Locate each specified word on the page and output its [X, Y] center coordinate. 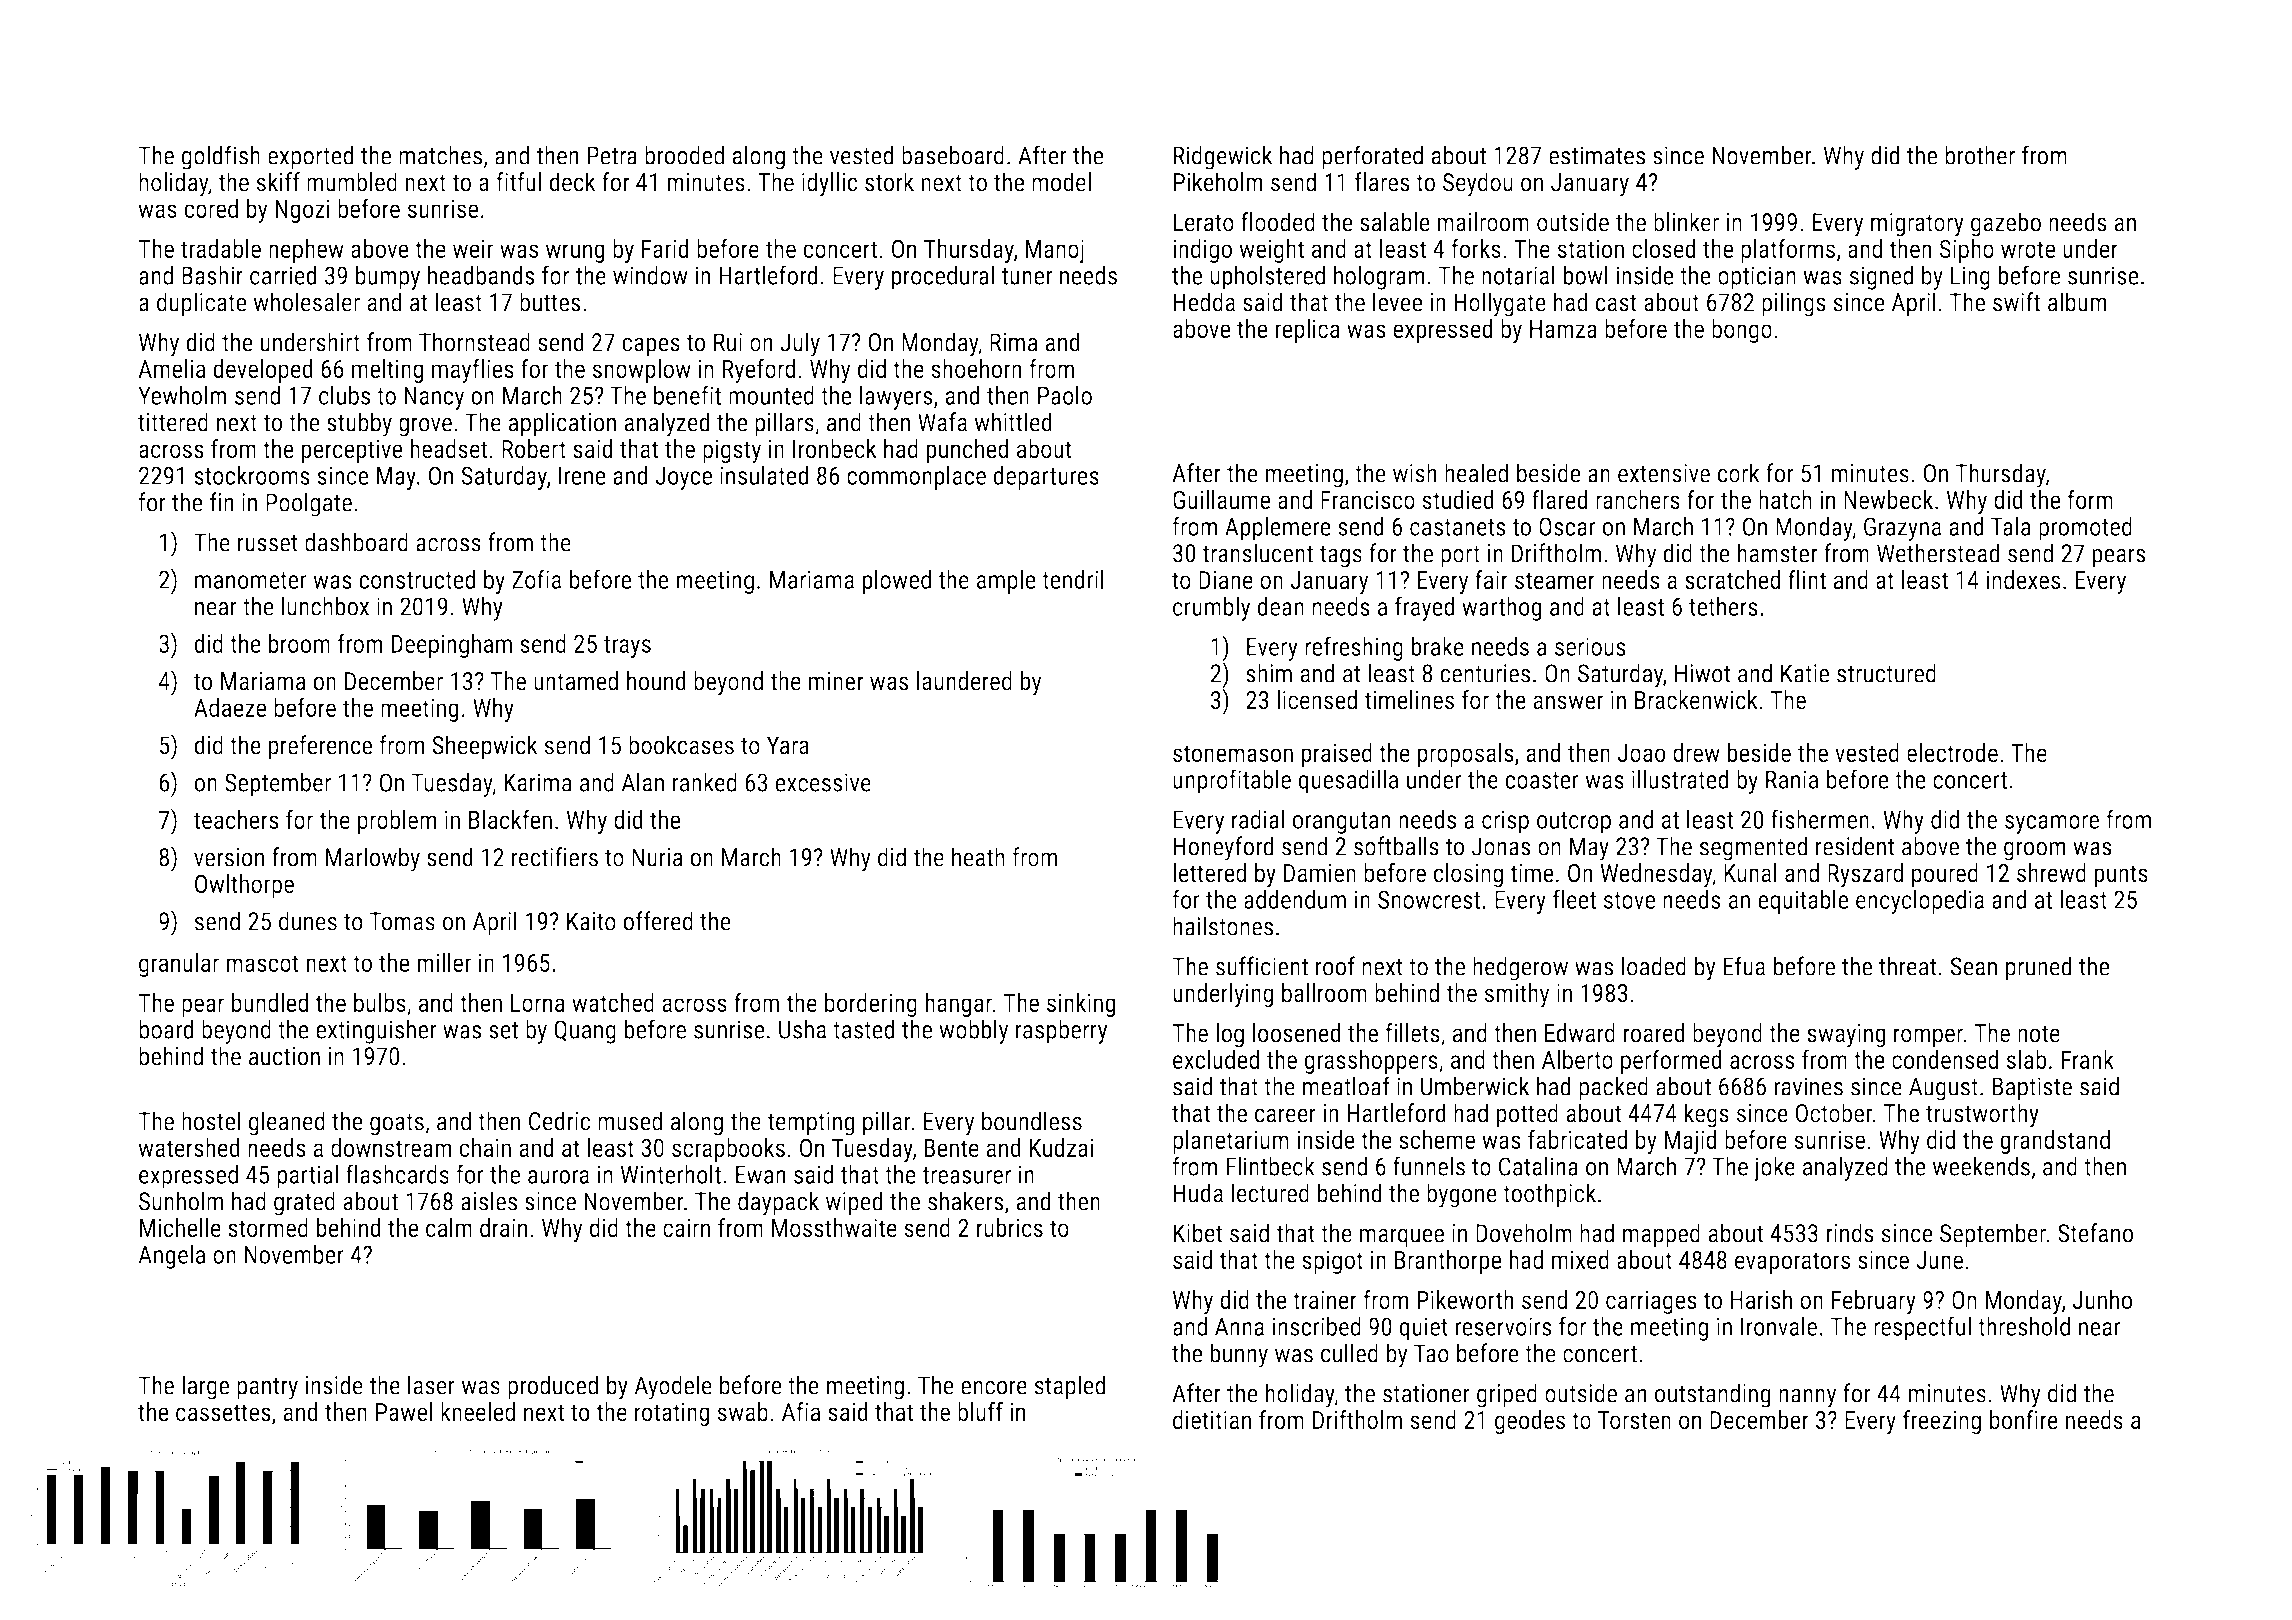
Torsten [1634, 1420]
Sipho [1967, 251]
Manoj [1055, 251]
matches [440, 155]
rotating [672, 1414]
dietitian [1212, 1419]
